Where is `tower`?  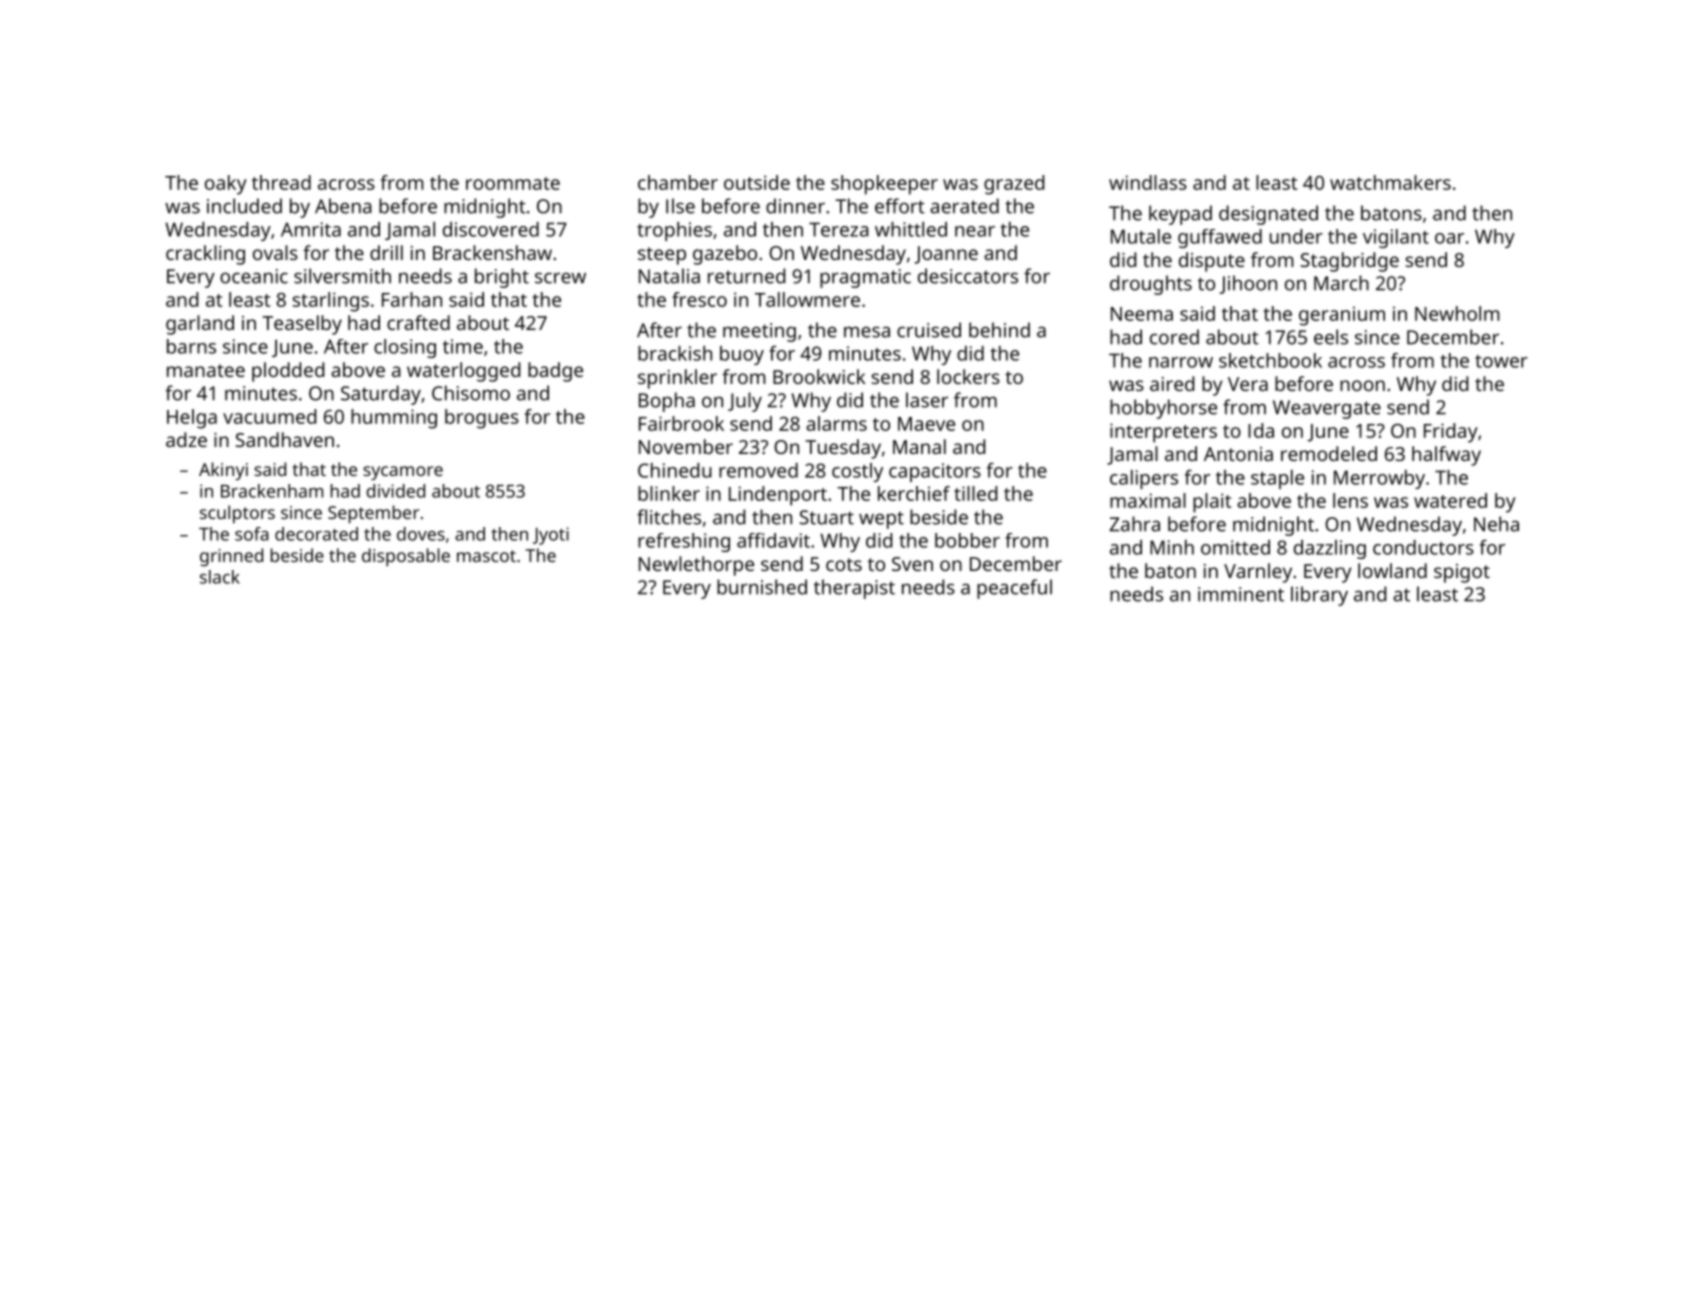 tower is located at coordinates (1501, 361).
